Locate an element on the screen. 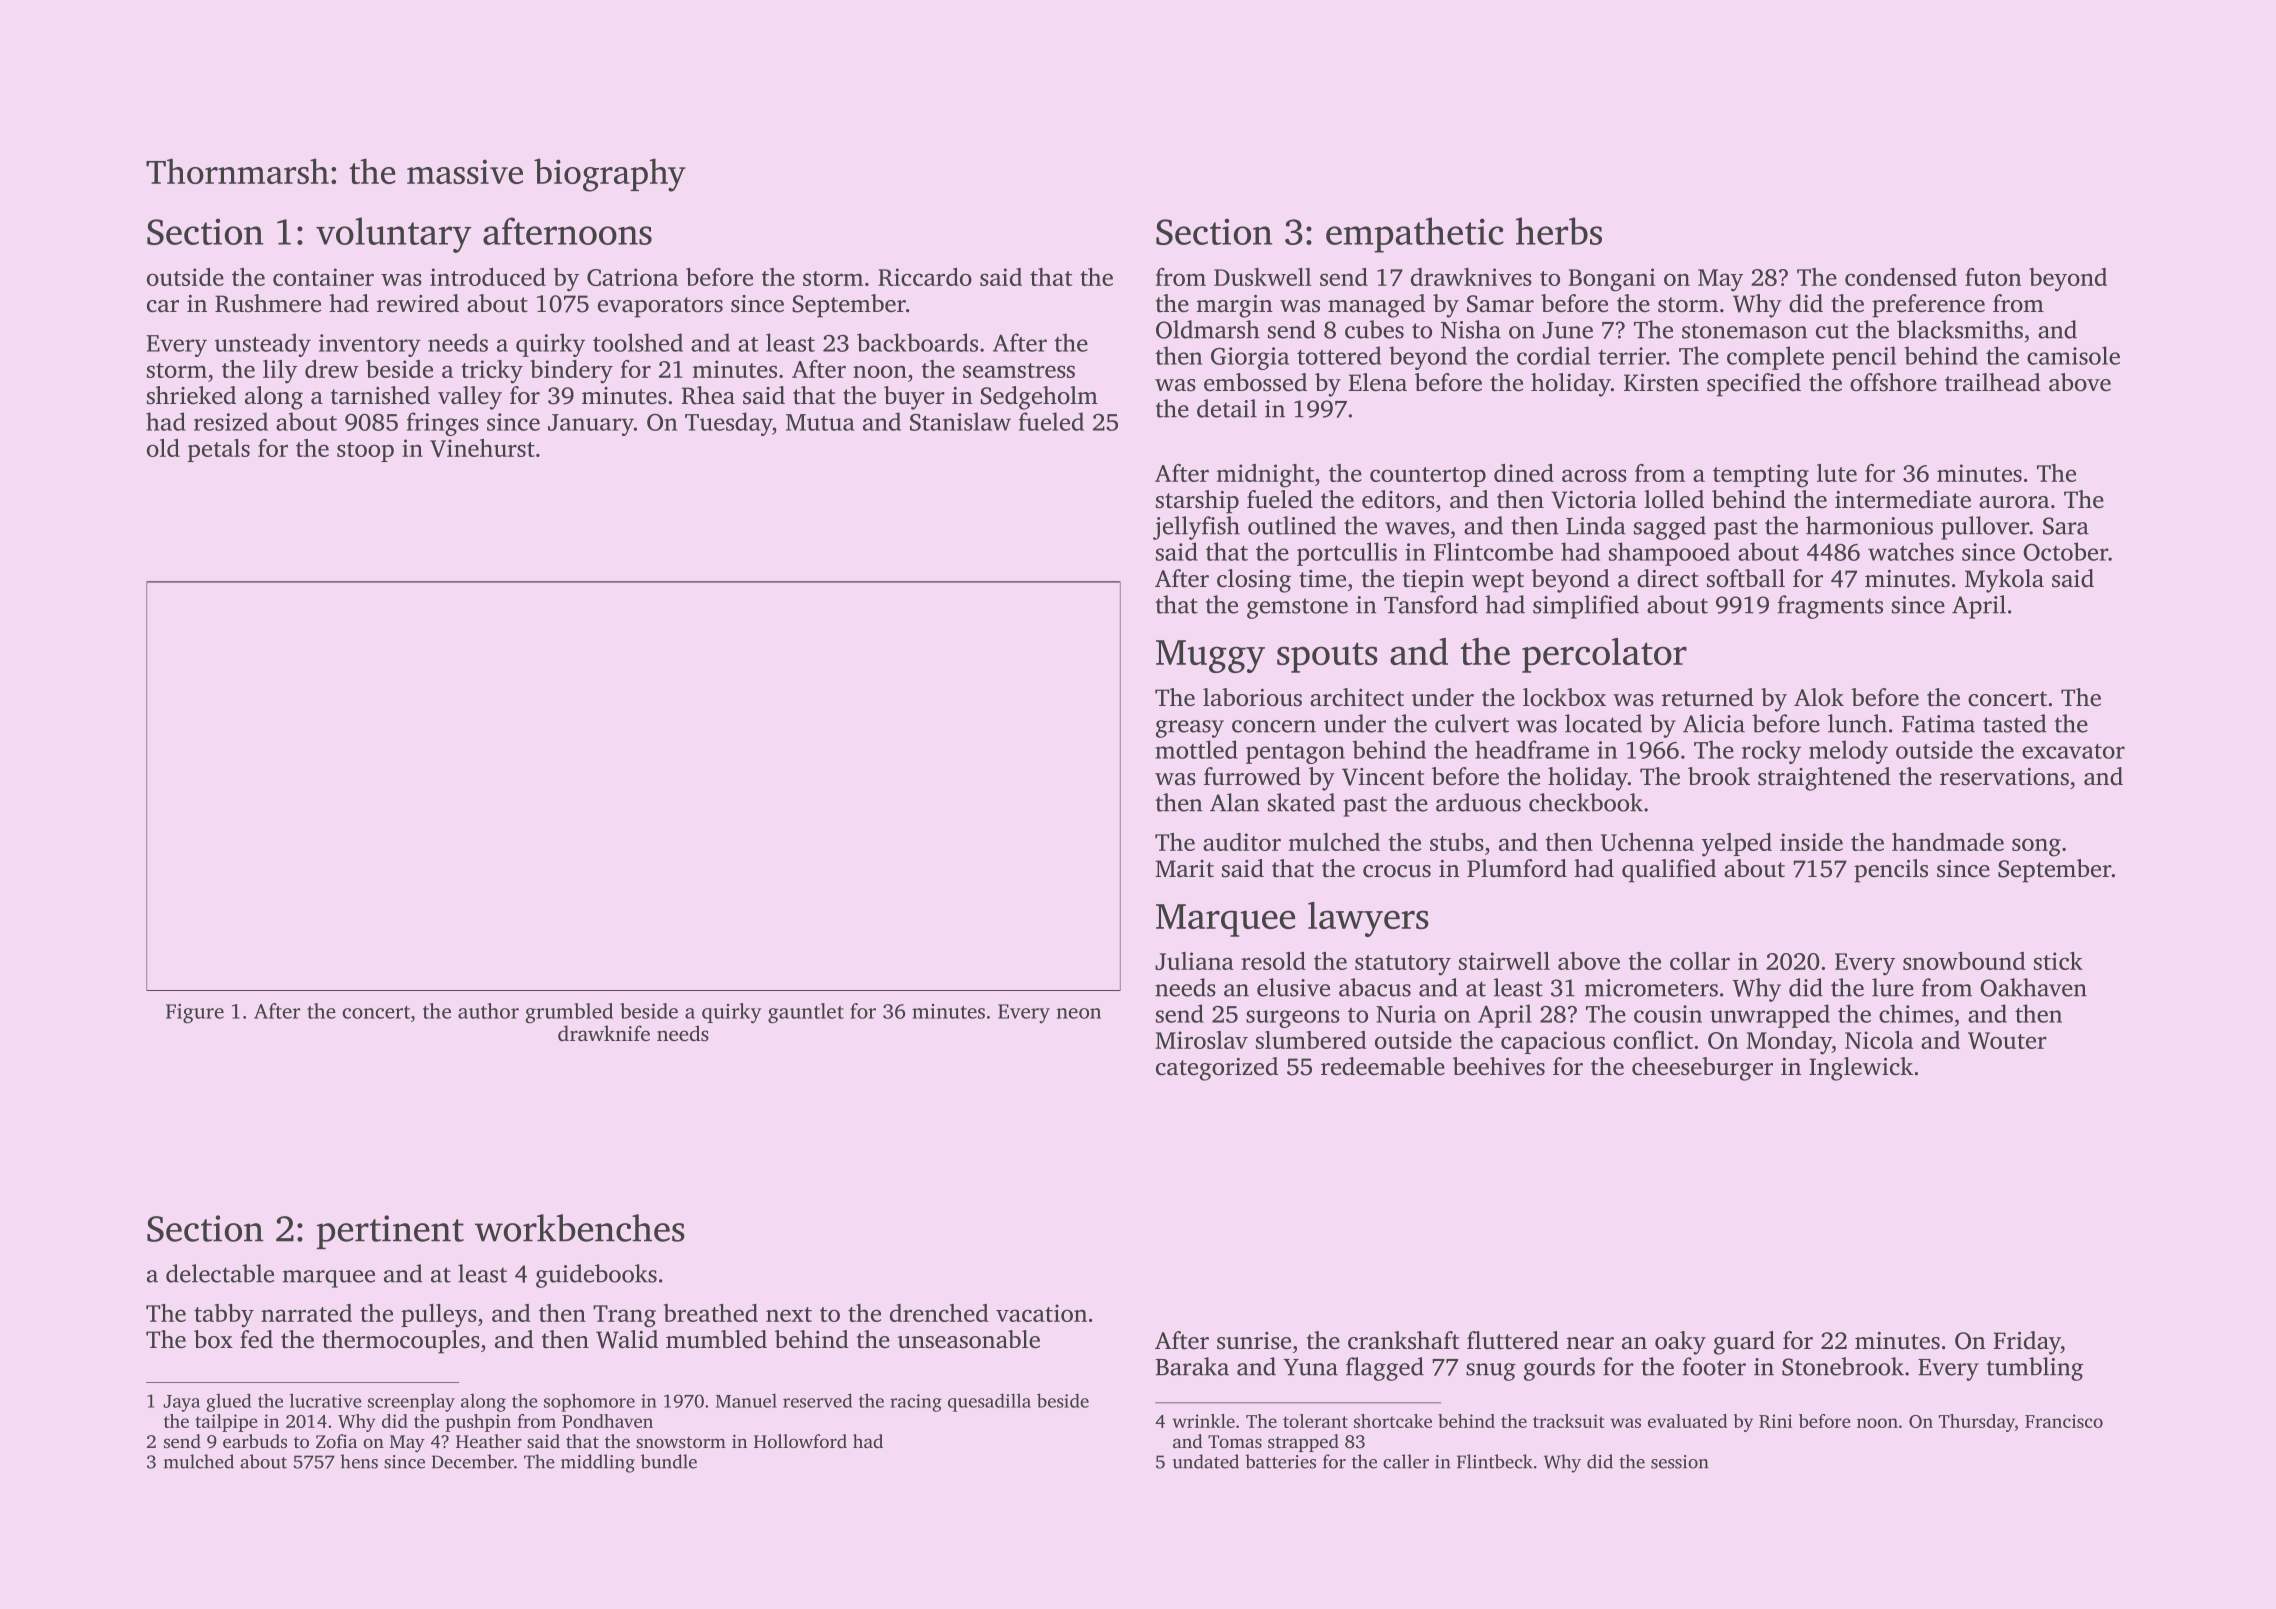 Image resolution: width=2276 pixels, height=1609 pixels. tempting is located at coordinates (1761, 476).
